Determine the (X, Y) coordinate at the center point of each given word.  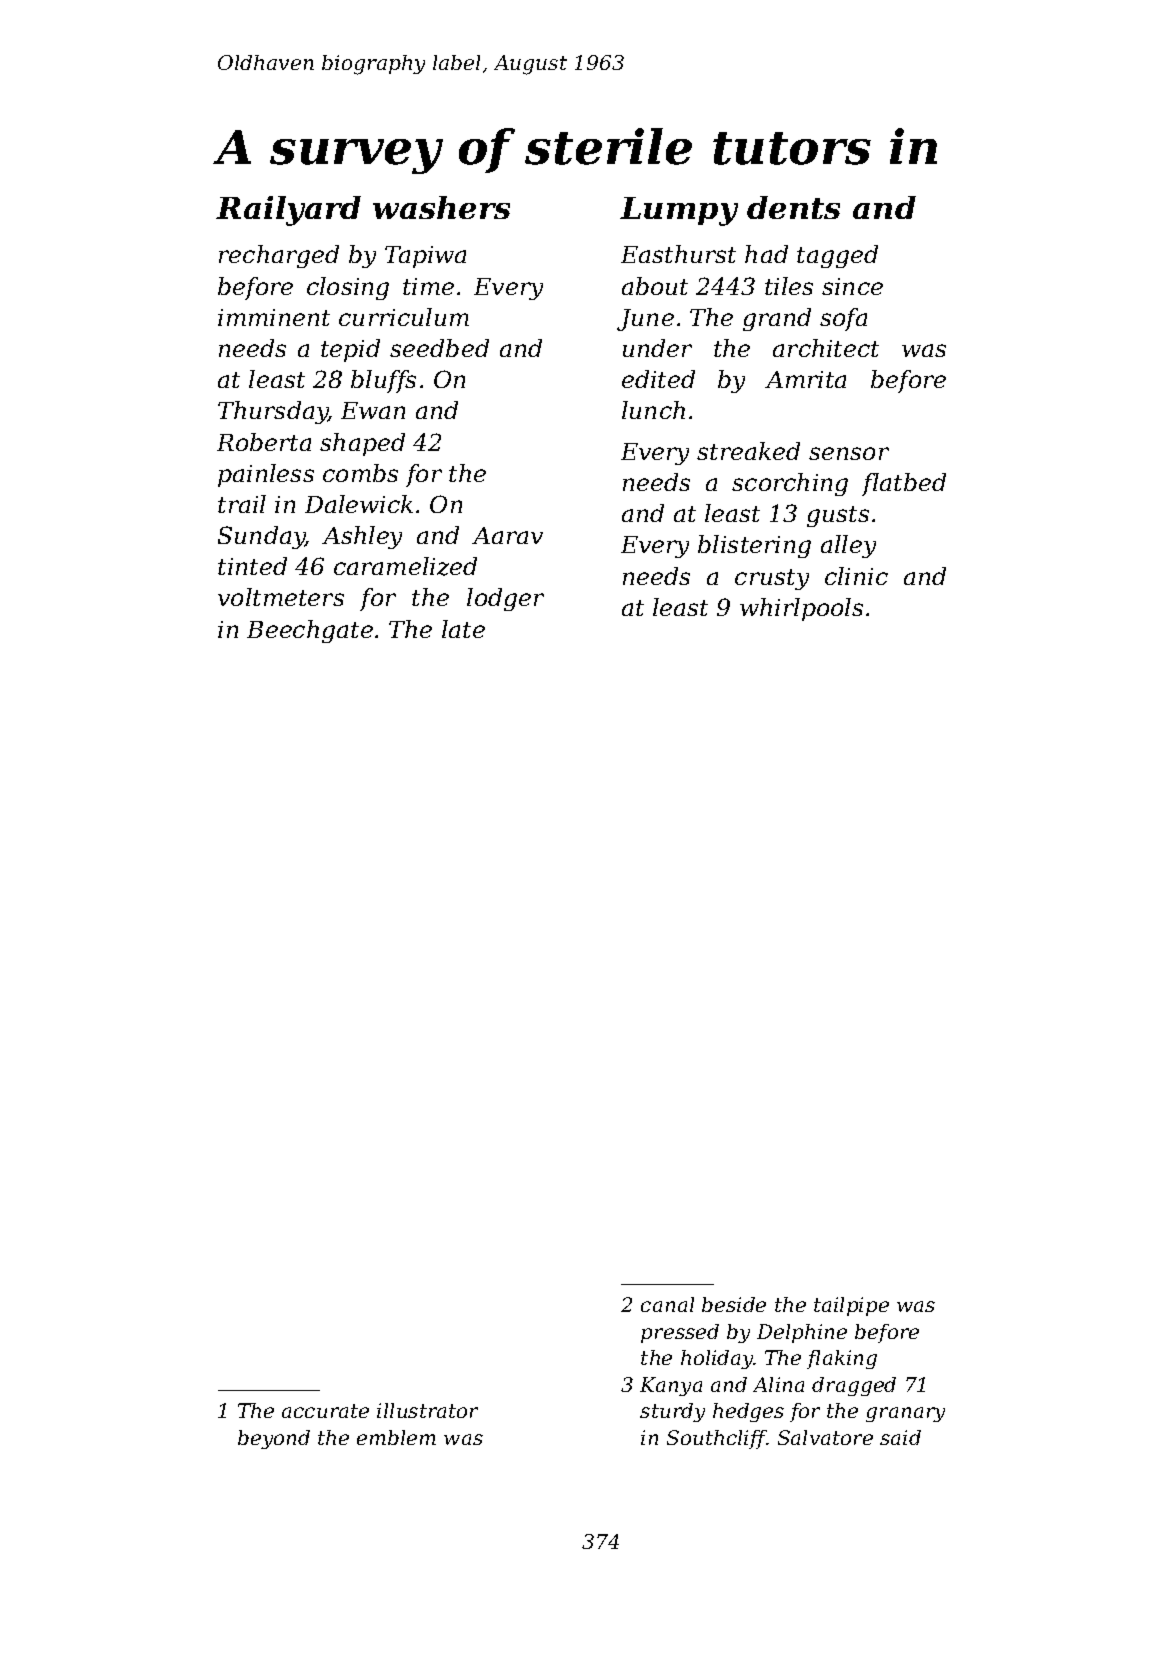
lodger (505, 599)
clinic (856, 576)
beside (734, 1304)
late (463, 629)
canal (667, 1304)
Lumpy (679, 211)
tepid (350, 350)
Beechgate (310, 631)
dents (793, 207)
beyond (274, 1439)
